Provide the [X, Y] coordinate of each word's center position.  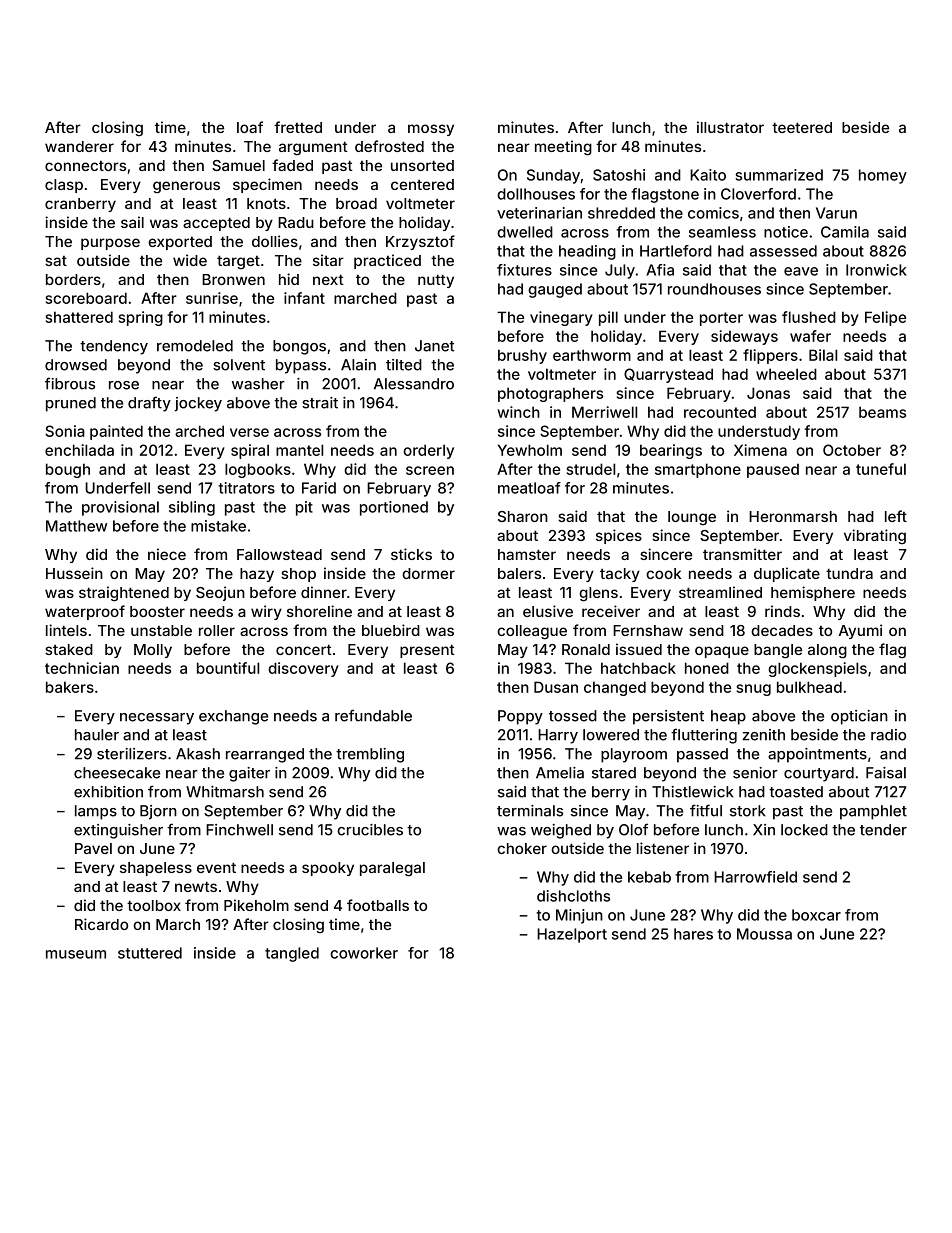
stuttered [150, 953]
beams [882, 412]
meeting [563, 148]
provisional [120, 508]
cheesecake [117, 773]
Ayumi [860, 631]
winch [518, 412]
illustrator [730, 127]
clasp [64, 186]
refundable [373, 715]
